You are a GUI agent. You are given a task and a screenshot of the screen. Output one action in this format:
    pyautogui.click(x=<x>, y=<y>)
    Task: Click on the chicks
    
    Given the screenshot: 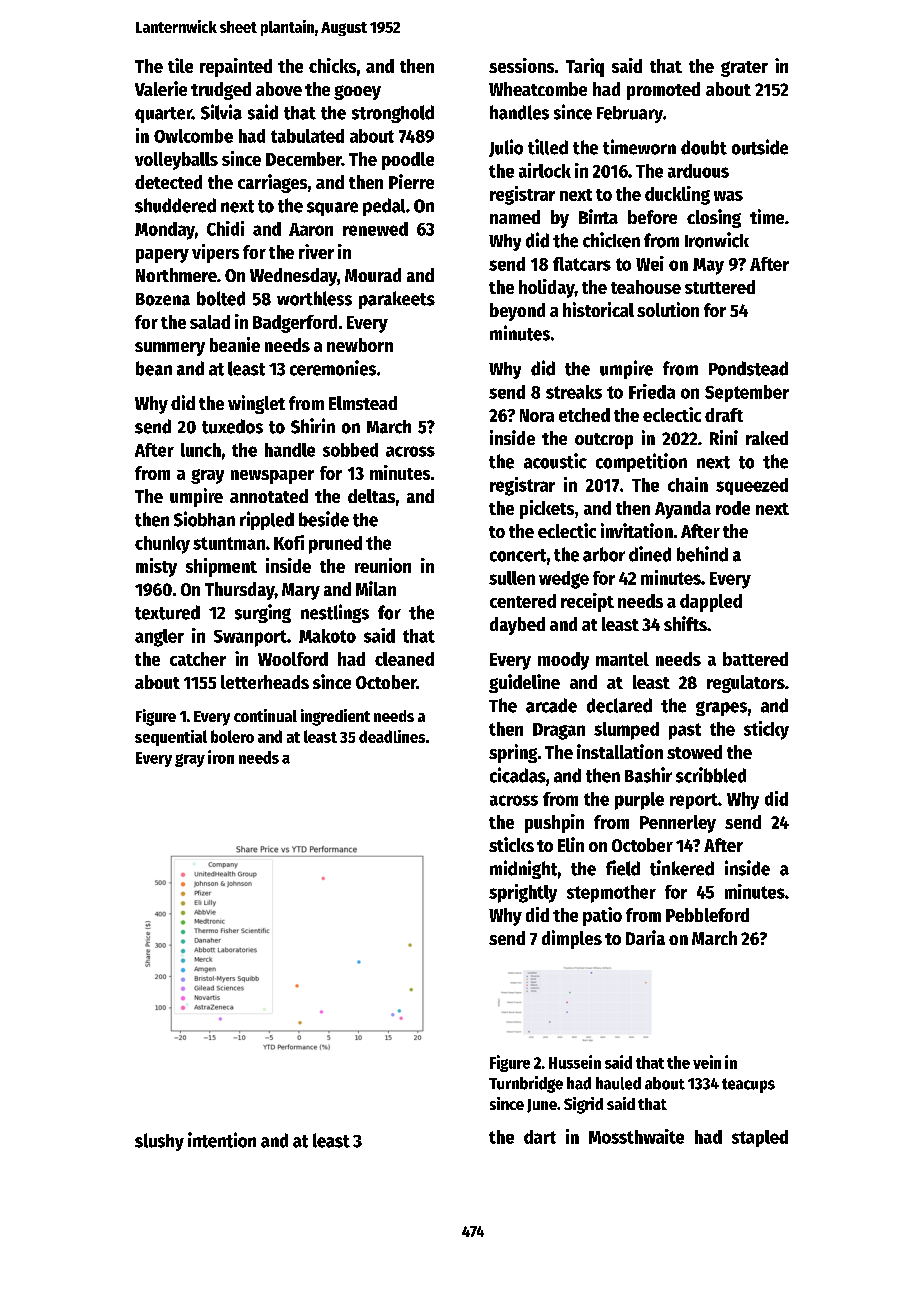 What is the action you would take?
    pyautogui.click(x=332, y=65)
